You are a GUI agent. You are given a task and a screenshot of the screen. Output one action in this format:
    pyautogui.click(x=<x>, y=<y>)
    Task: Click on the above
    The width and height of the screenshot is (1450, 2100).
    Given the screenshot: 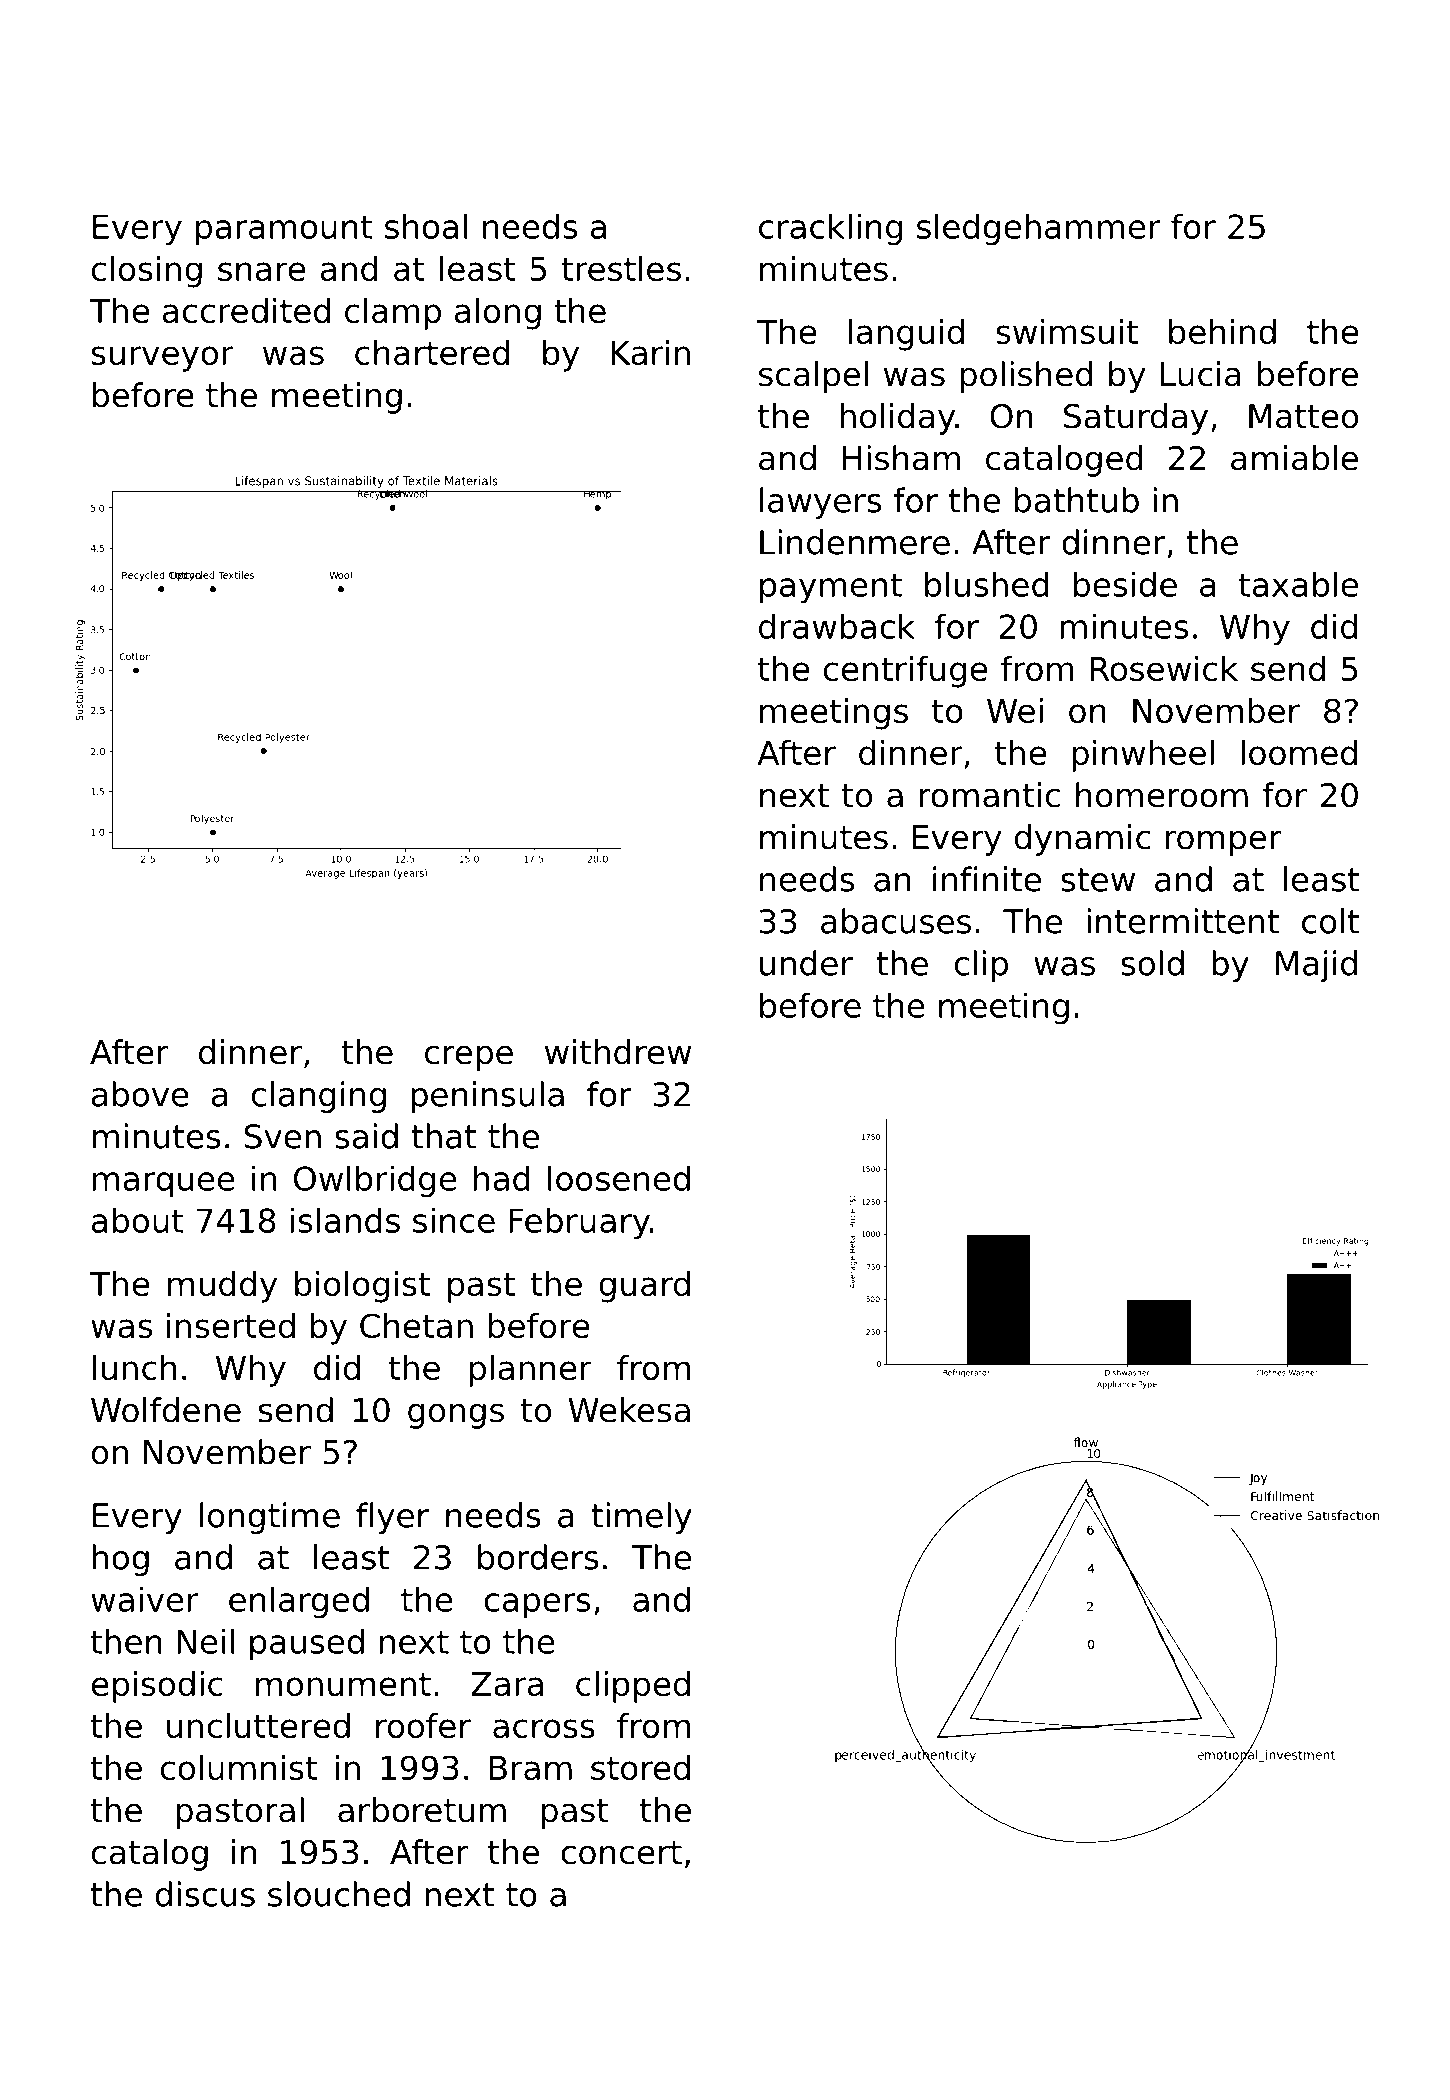 What is the action you would take?
    pyautogui.click(x=140, y=1094)
